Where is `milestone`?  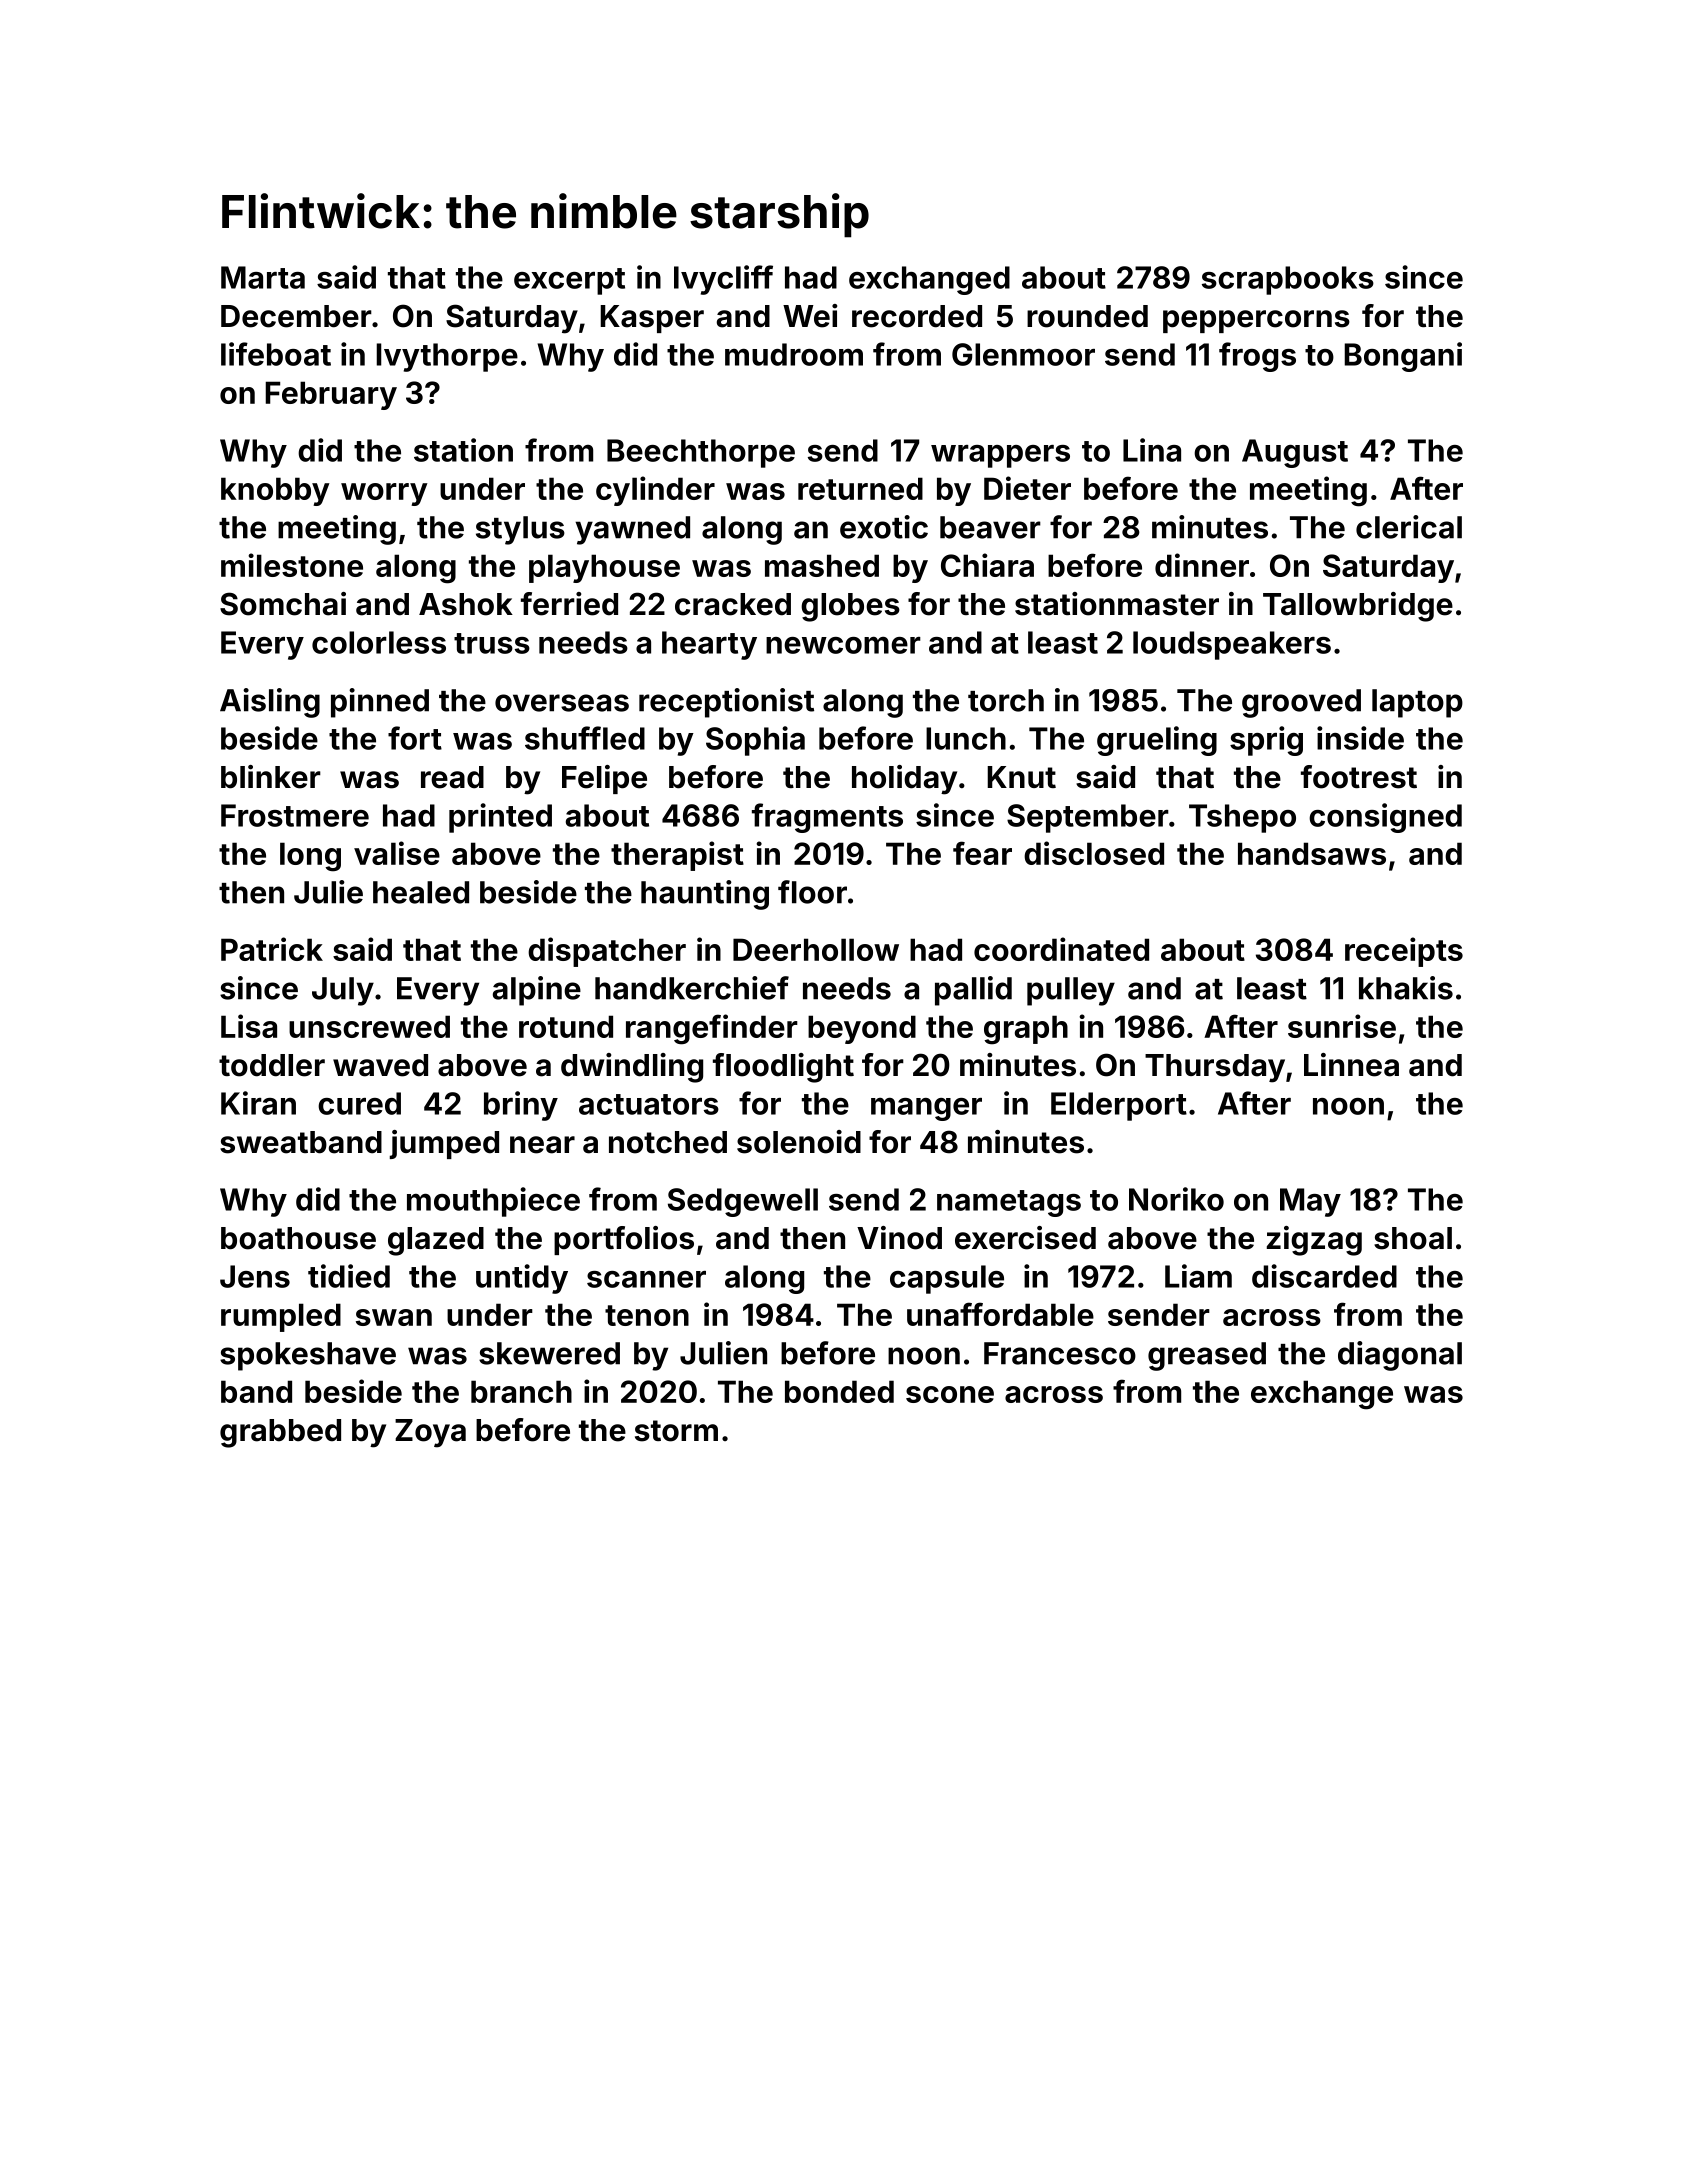 milestone is located at coordinates (292, 565).
